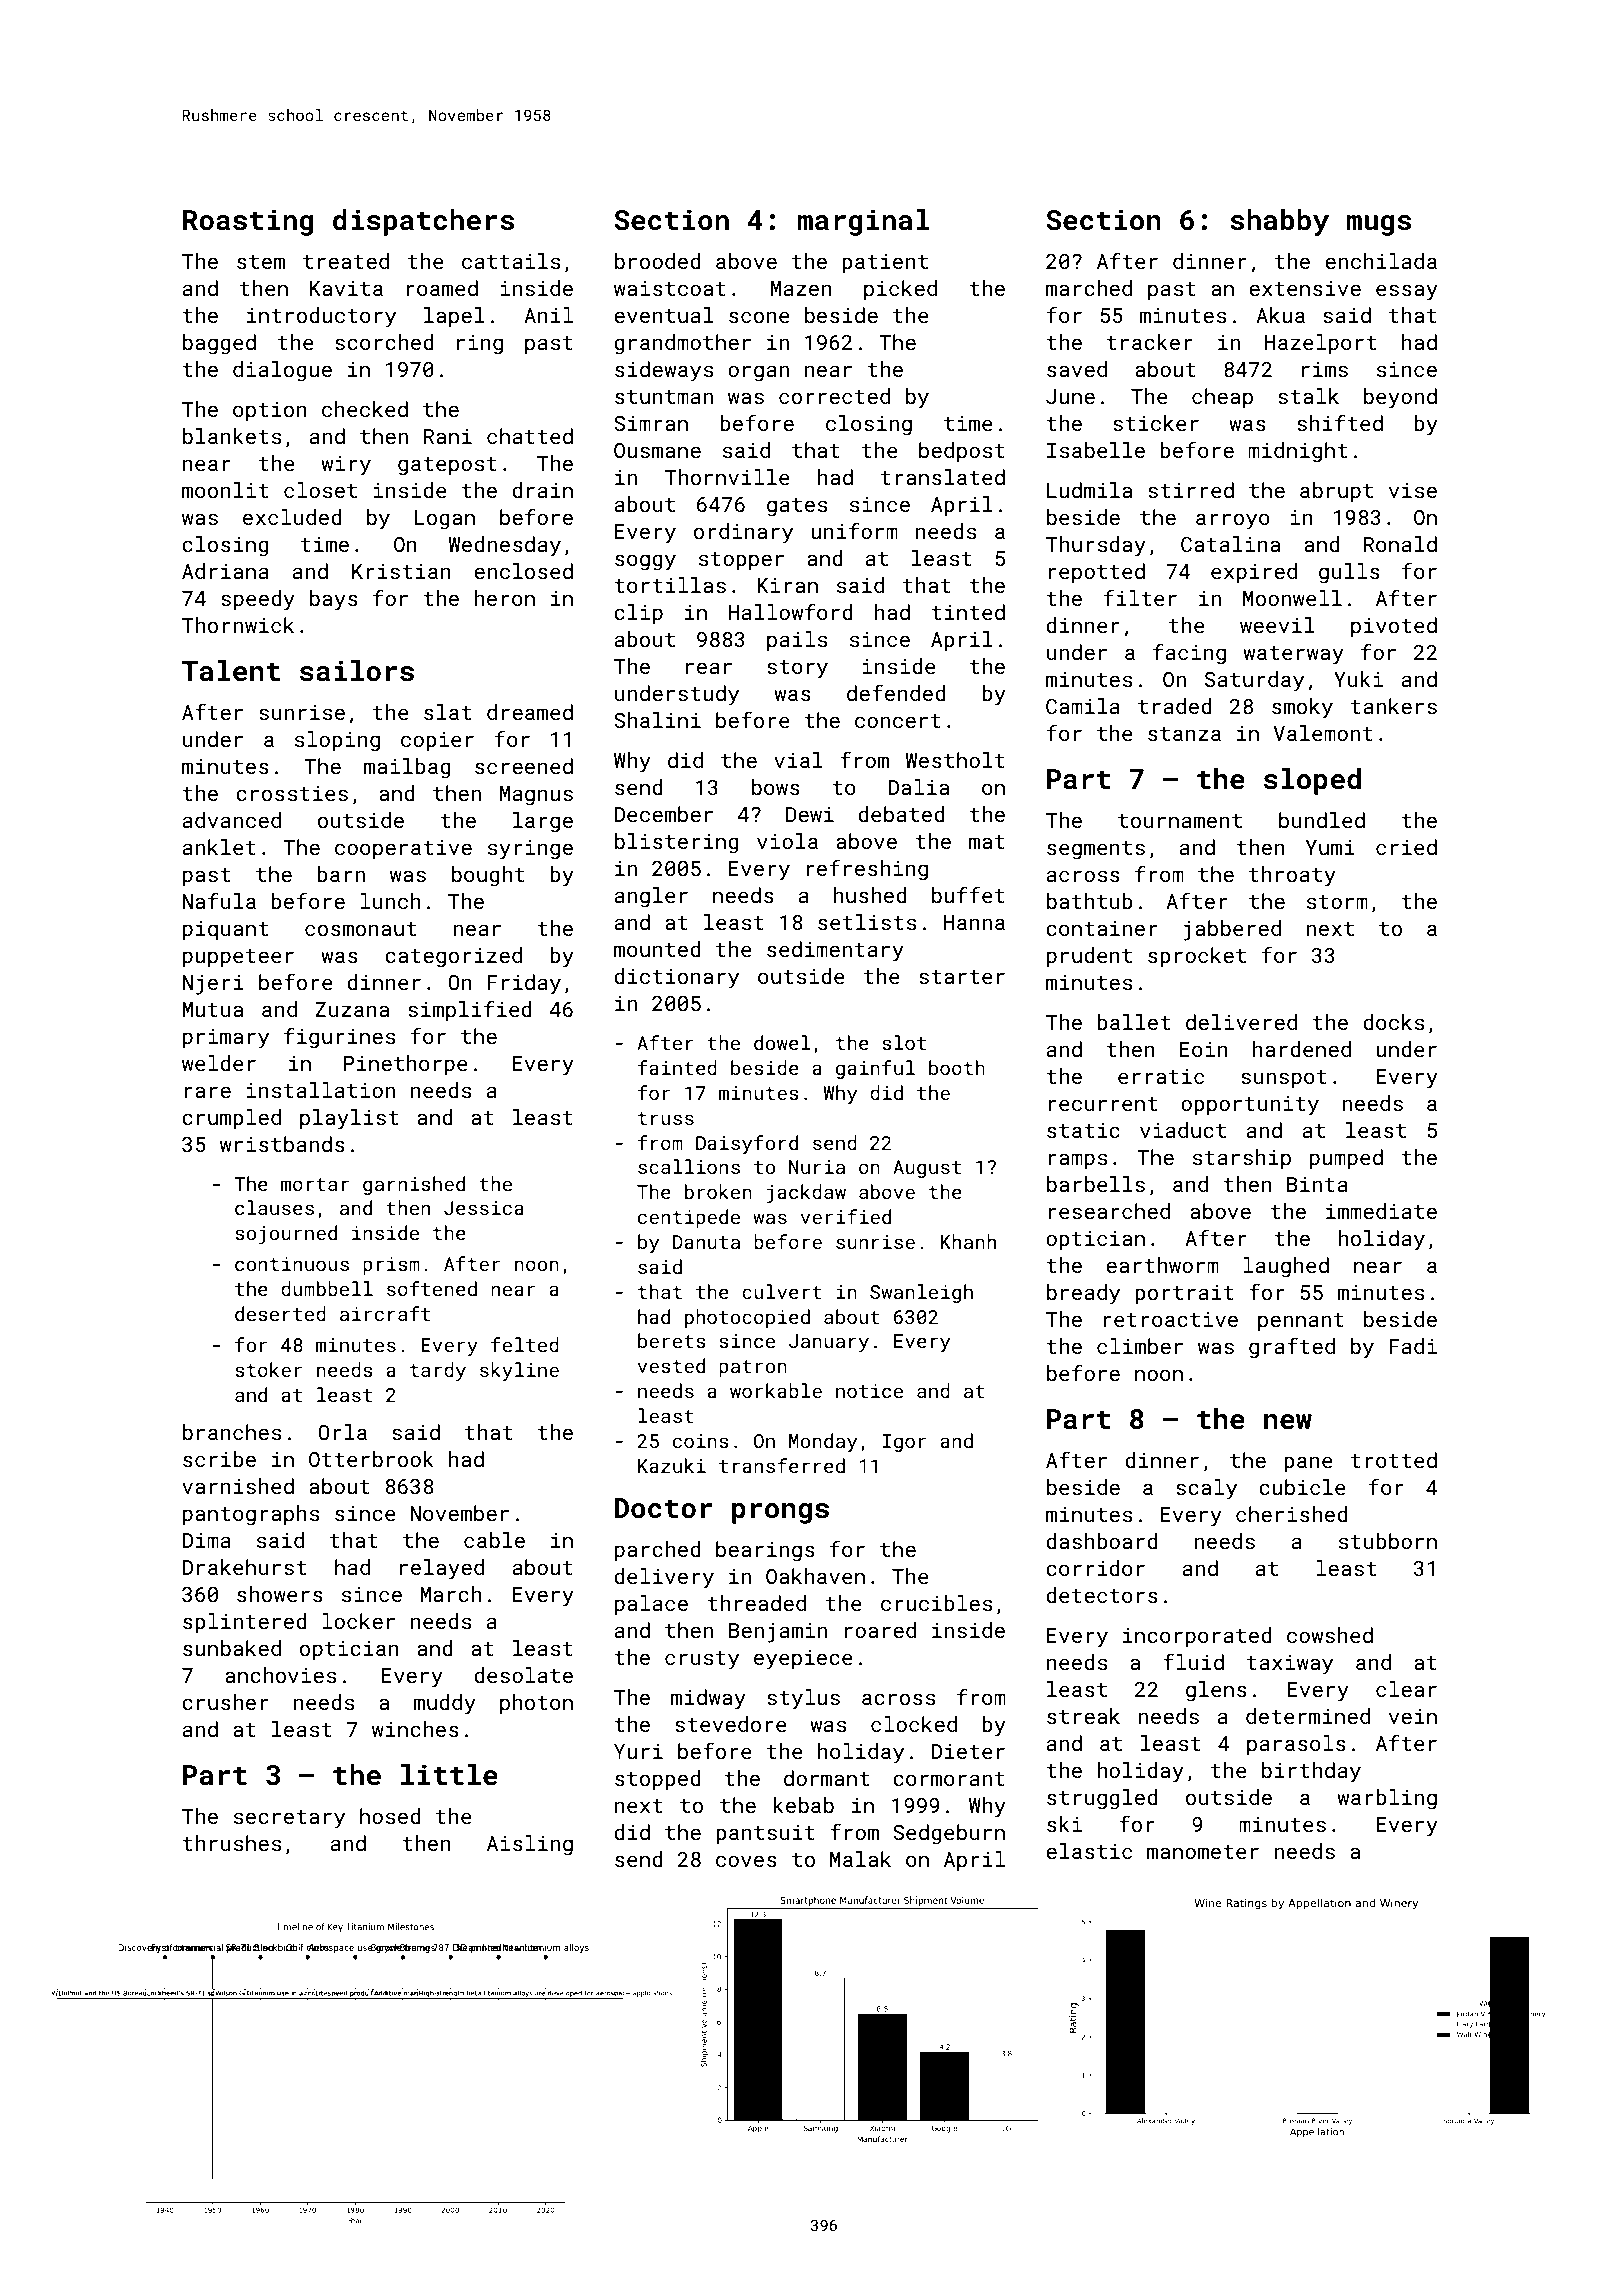  I want to click on shabby, so click(1279, 222).
